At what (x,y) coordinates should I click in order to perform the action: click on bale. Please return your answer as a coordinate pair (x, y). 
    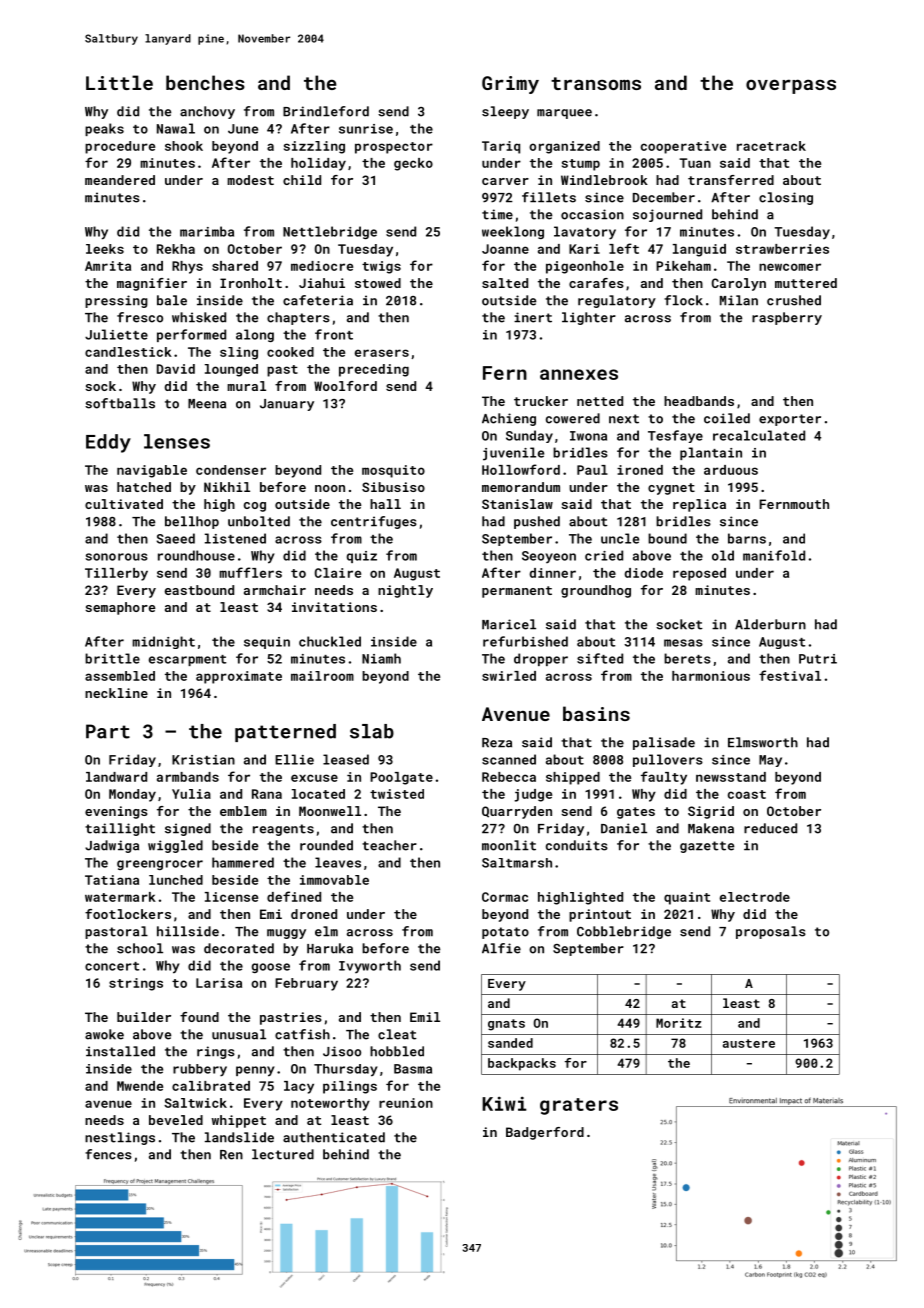
    Looking at the image, I should click on (172, 300).
